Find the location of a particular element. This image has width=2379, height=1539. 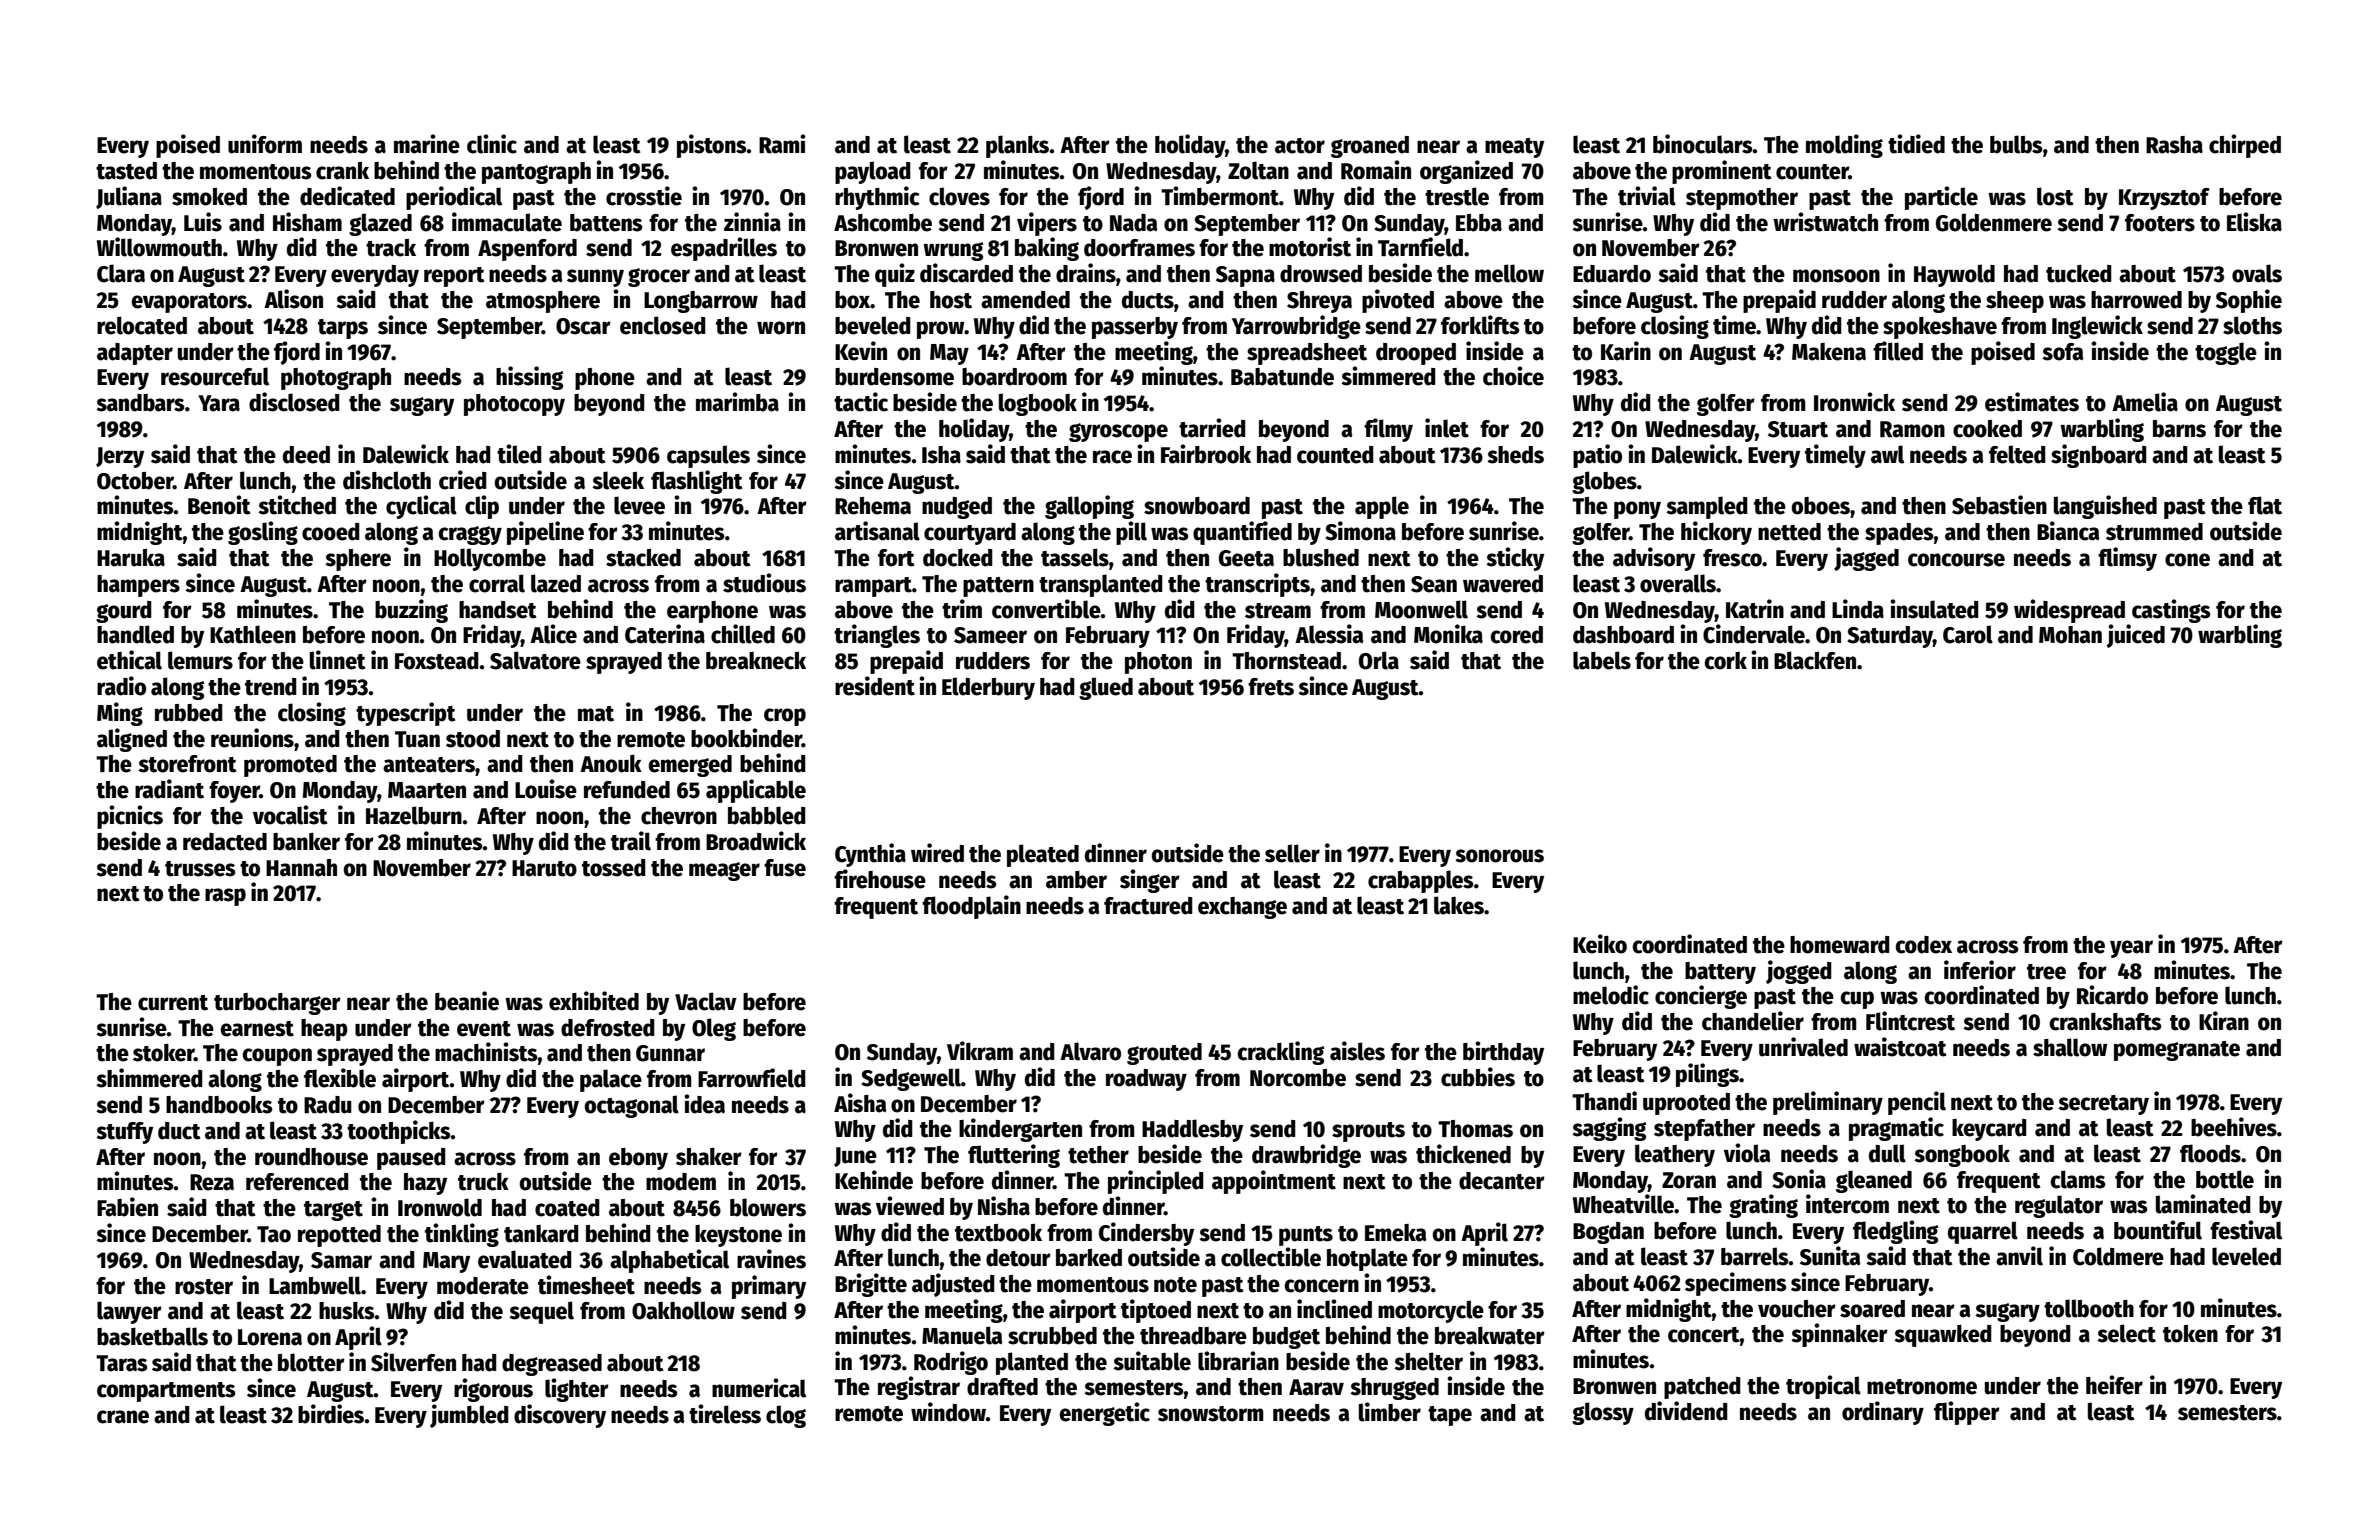

Caterina is located at coordinates (665, 634).
